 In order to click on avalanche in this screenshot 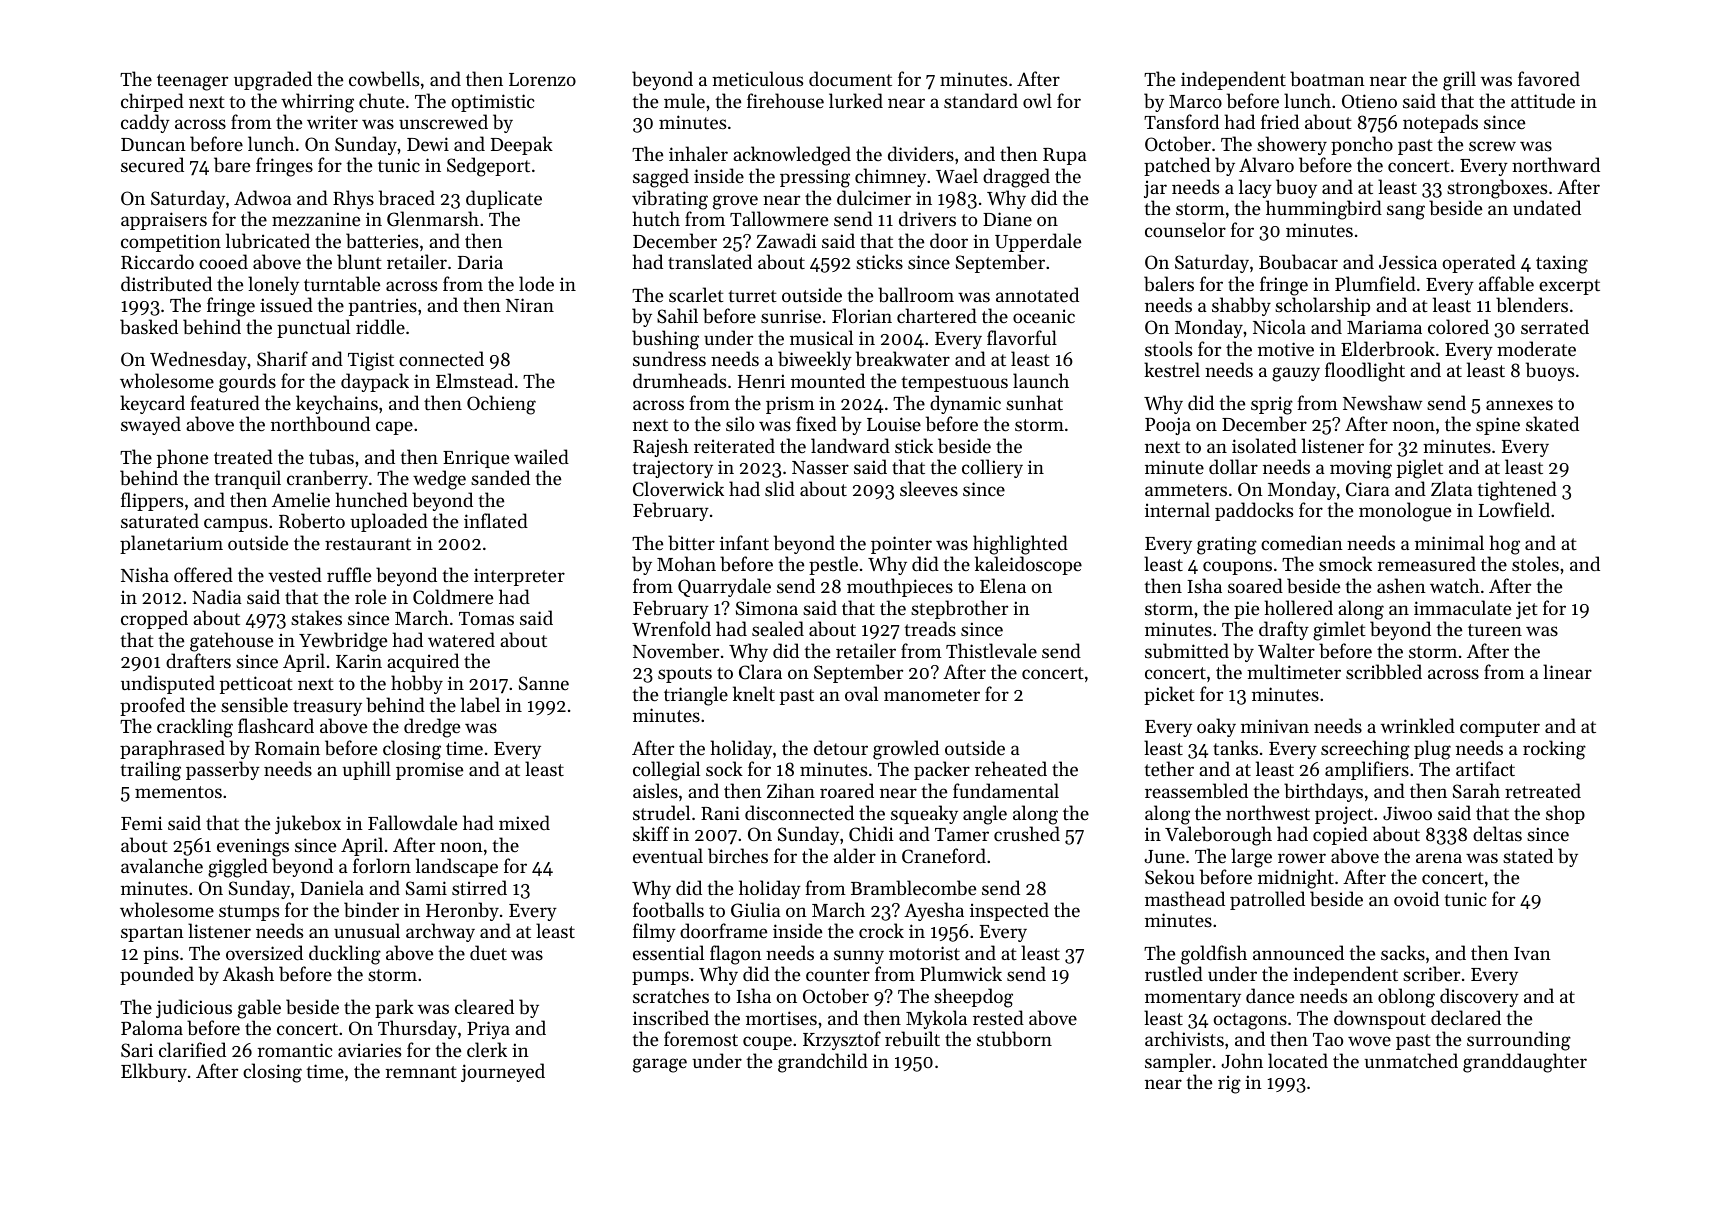, I will do `click(162, 865)`.
